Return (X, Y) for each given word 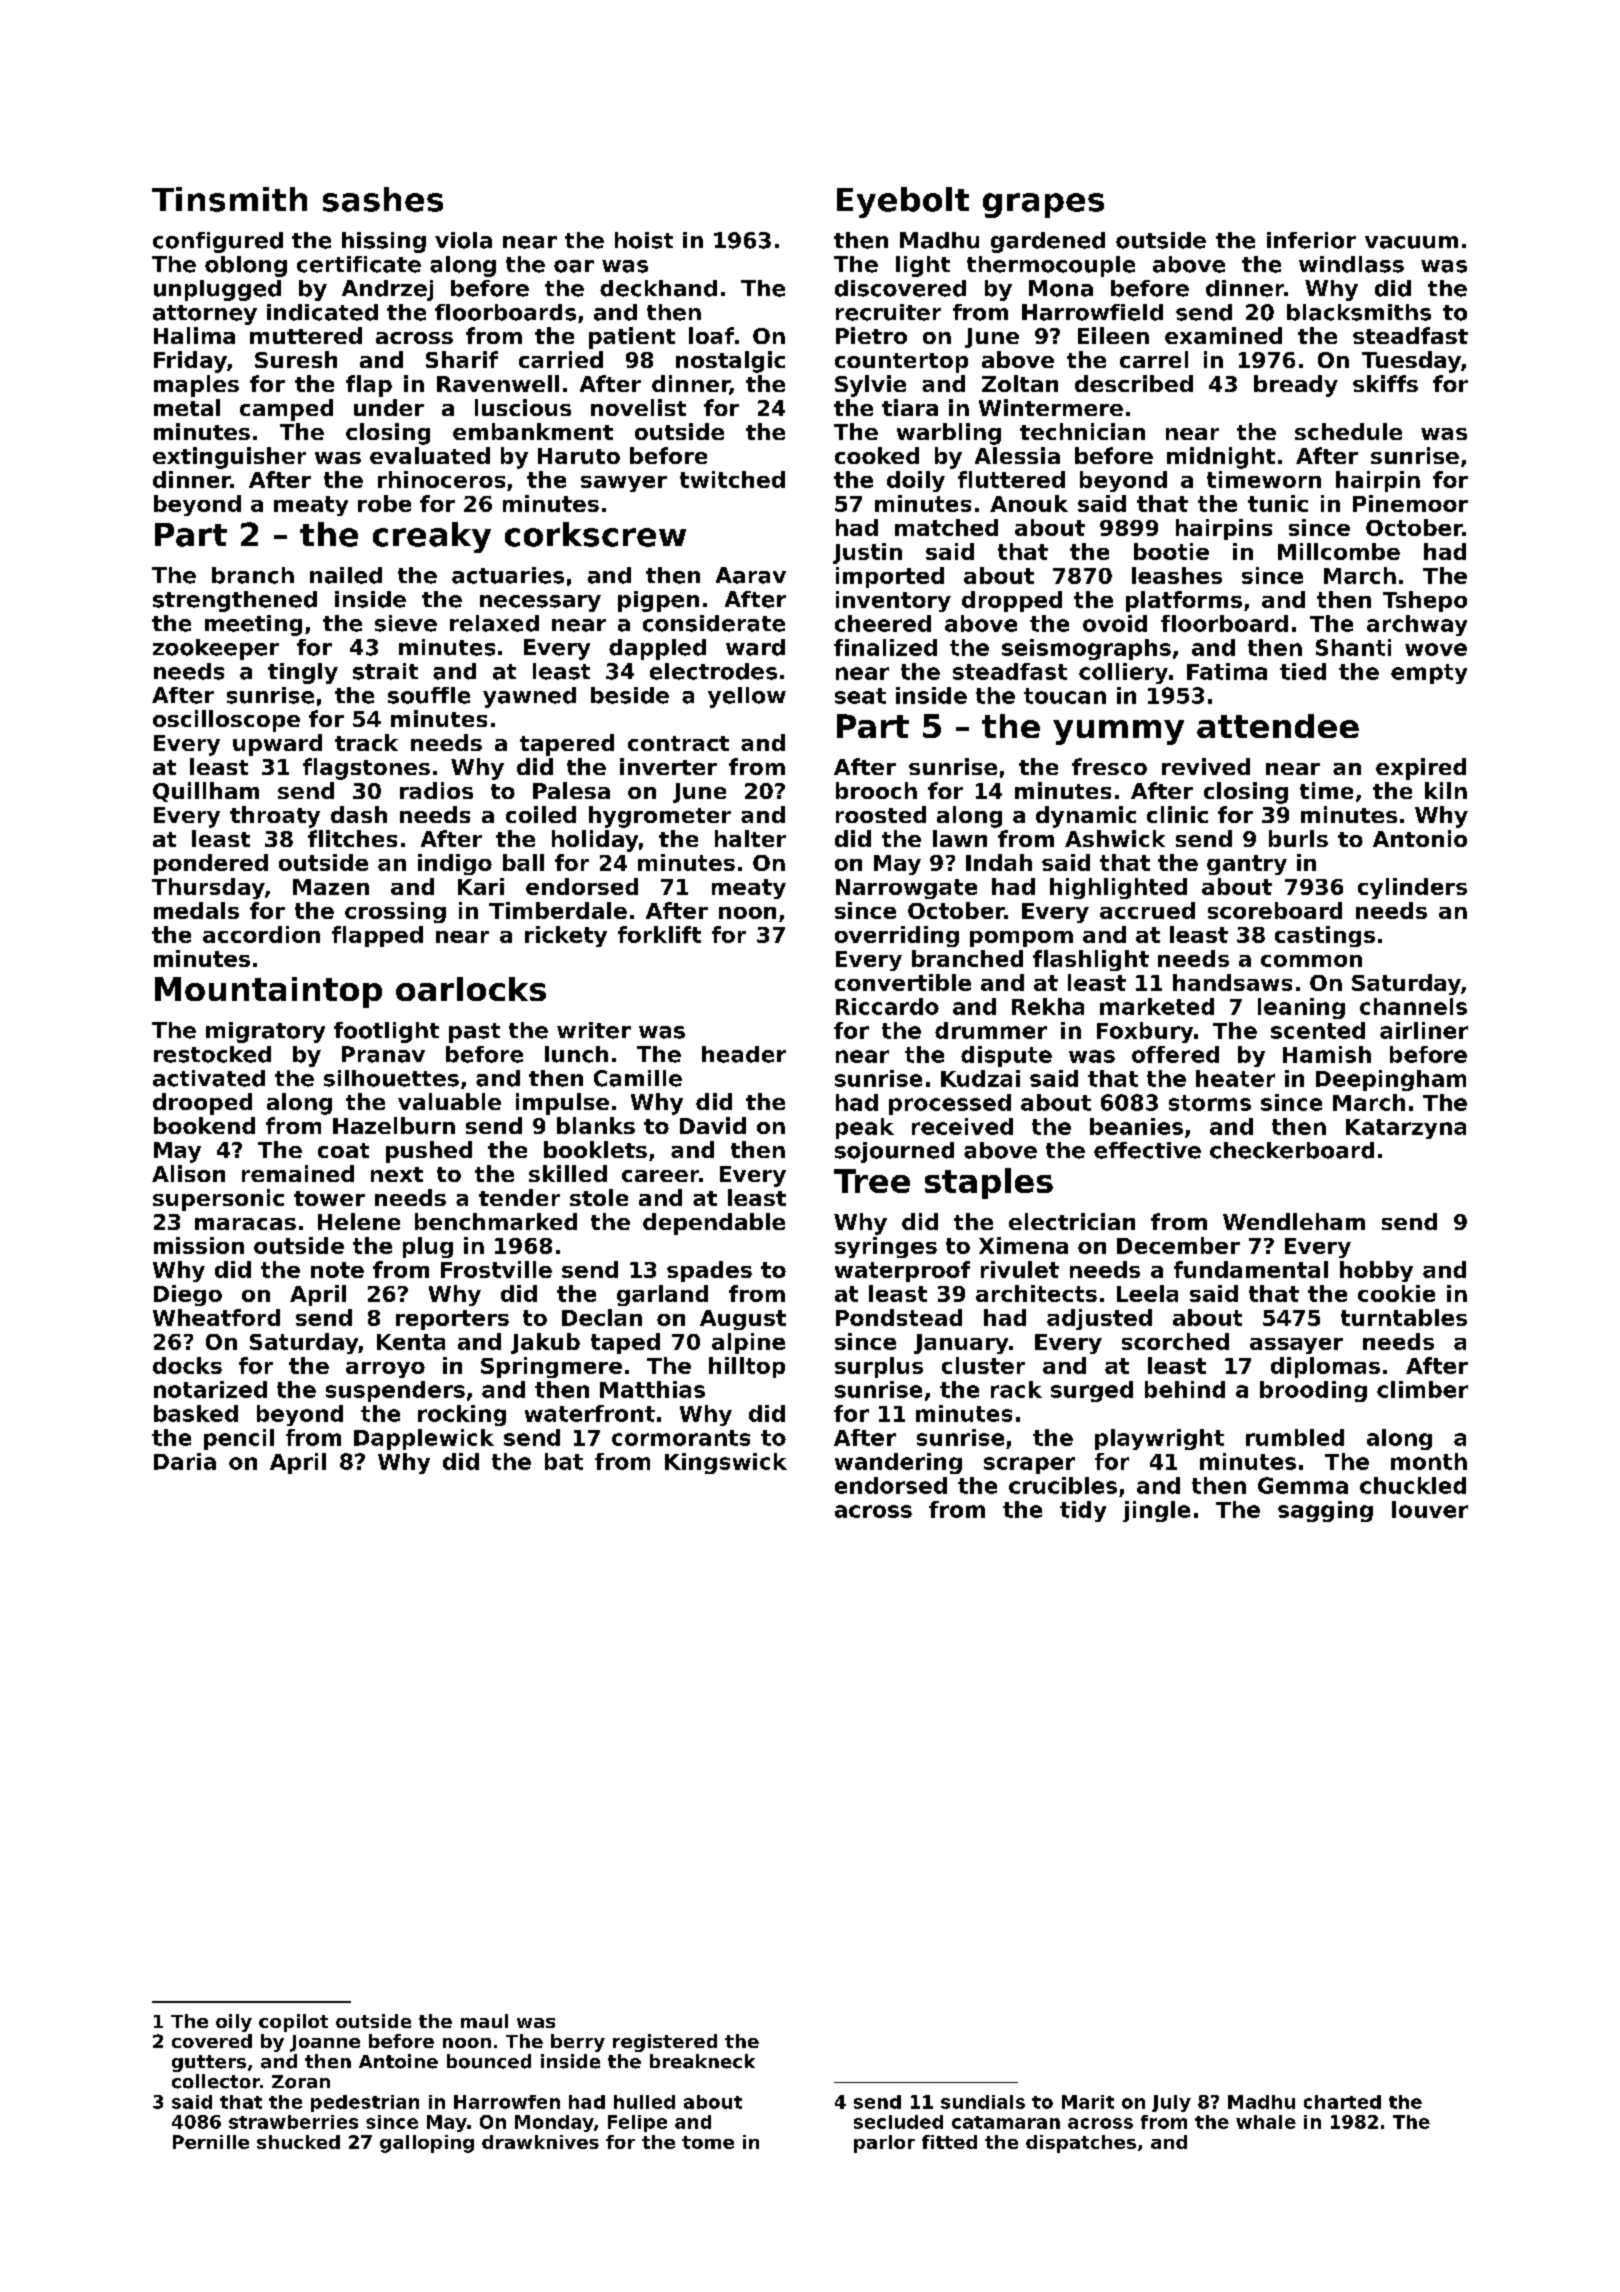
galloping (427, 2144)
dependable (714, 1224)
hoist (644, 240)
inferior (1311, 240)
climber (1422, 1389)
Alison (188, 1173)
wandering (898, 1463)
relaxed (494, 623)
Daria (185, 1461)
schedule (1348, 431)
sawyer (624, 484)
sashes (383, 199)
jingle (1156, 1511)
